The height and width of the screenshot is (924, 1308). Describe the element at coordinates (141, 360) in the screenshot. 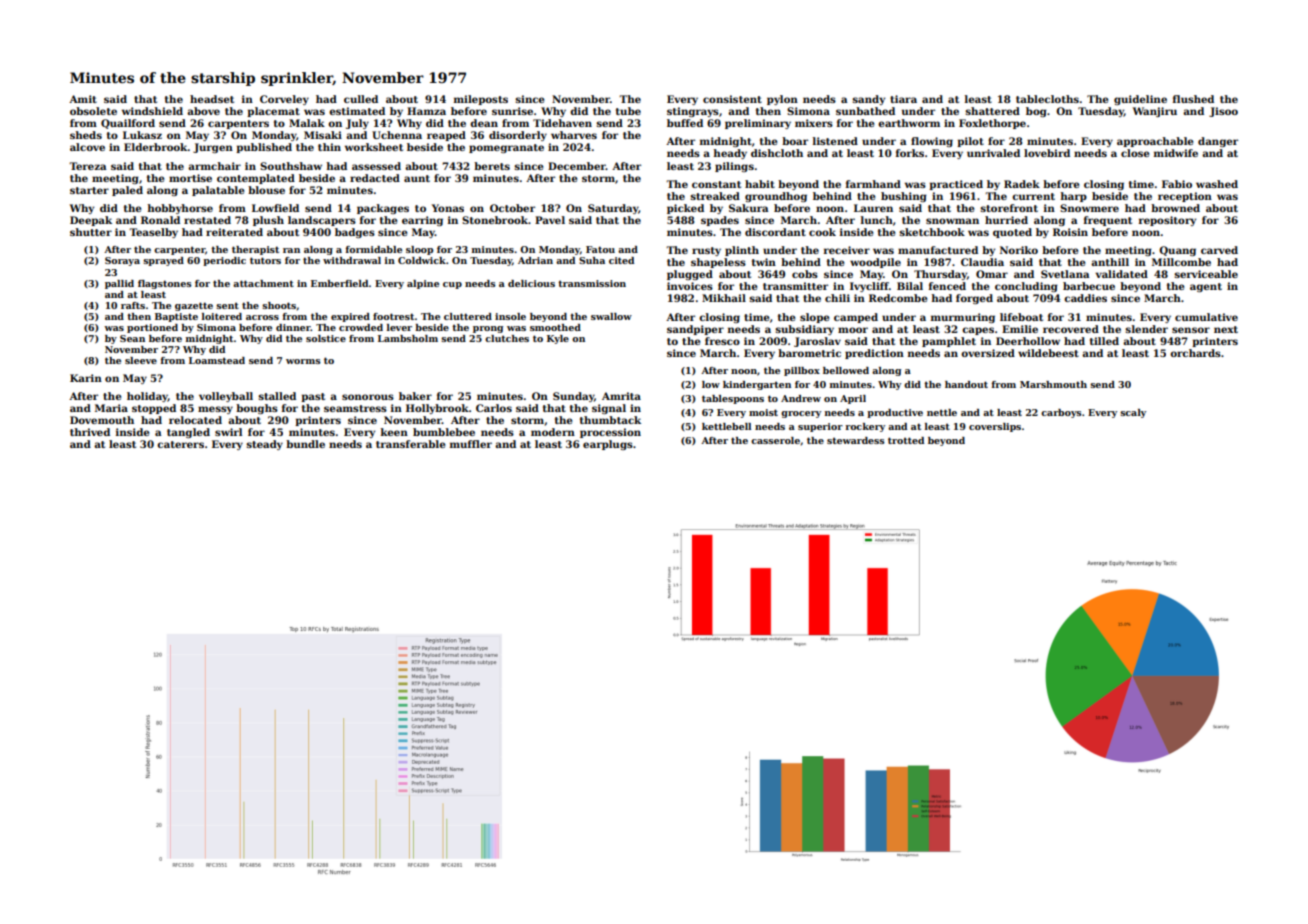

I see `sleeve` at that location.
